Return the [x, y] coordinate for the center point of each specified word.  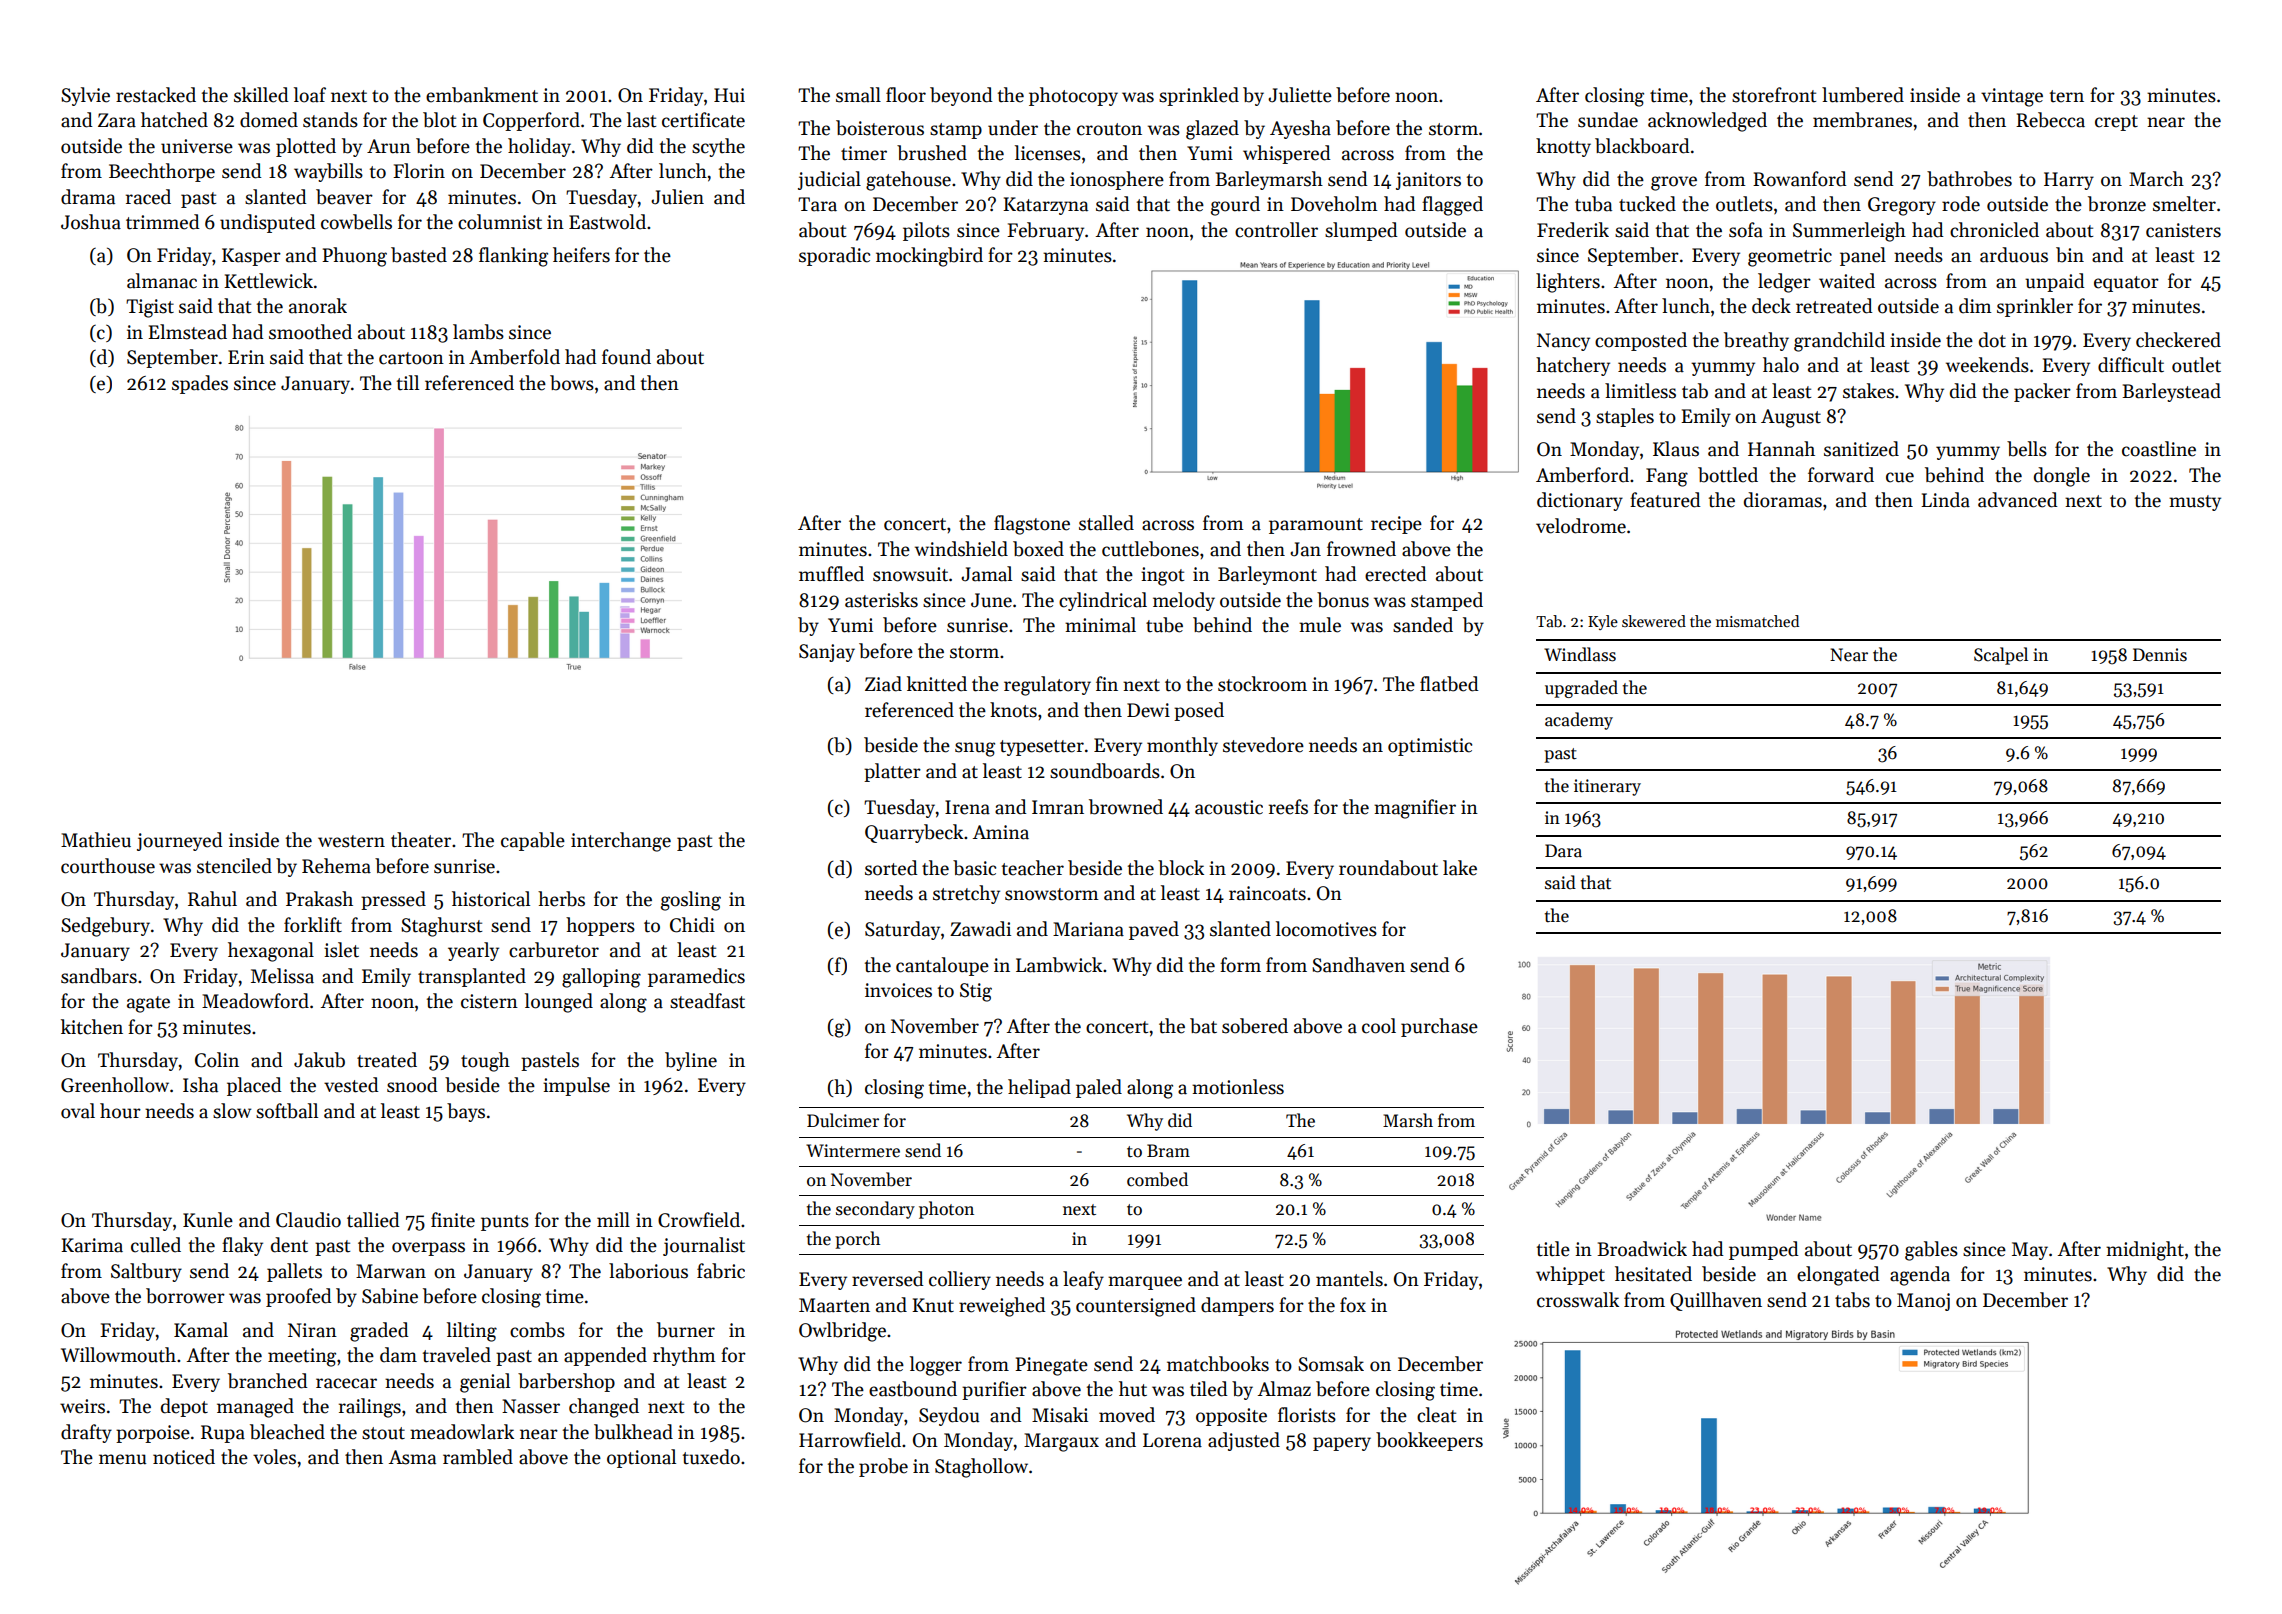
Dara [1563, 851]
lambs [478, 332]
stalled [1106, 523]
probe [883, 1467]
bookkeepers [1429, 1441]
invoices [898, 990]
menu [122, 1459]
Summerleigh [1849, 232]
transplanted [472, 977]
